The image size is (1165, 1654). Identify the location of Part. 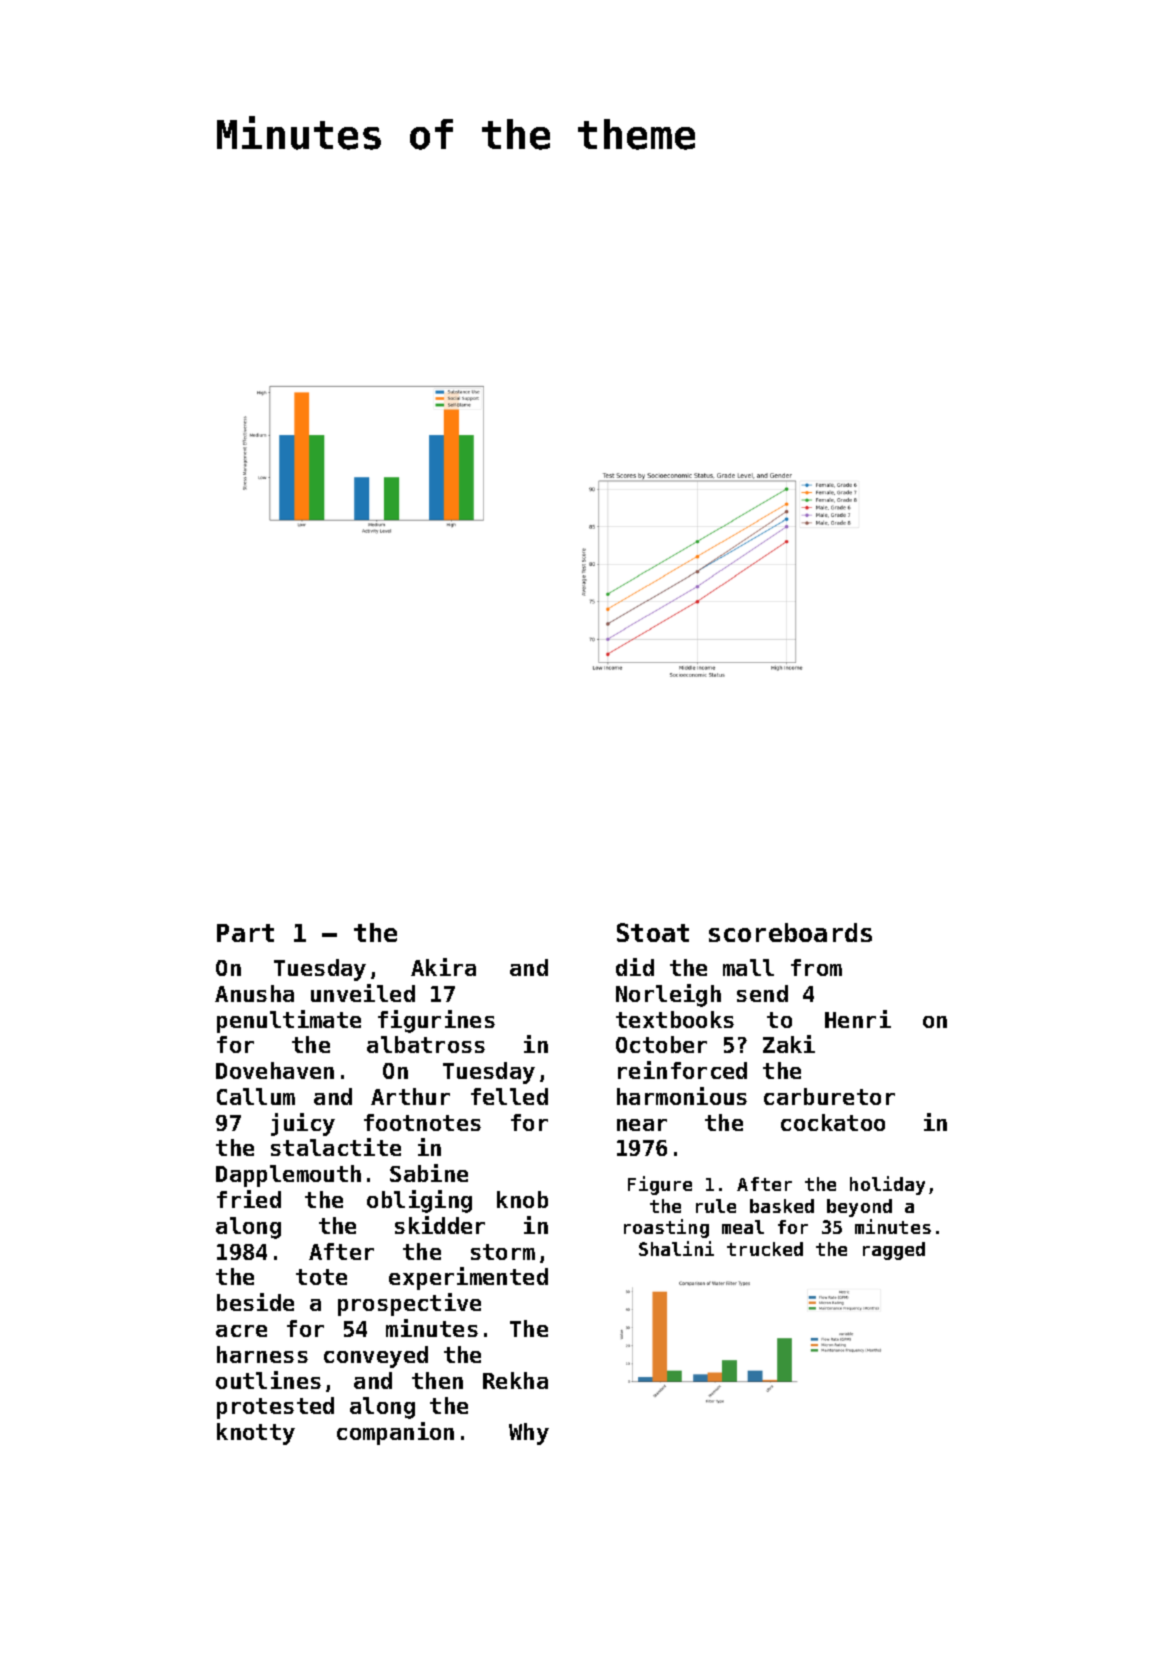
(245, 933).
